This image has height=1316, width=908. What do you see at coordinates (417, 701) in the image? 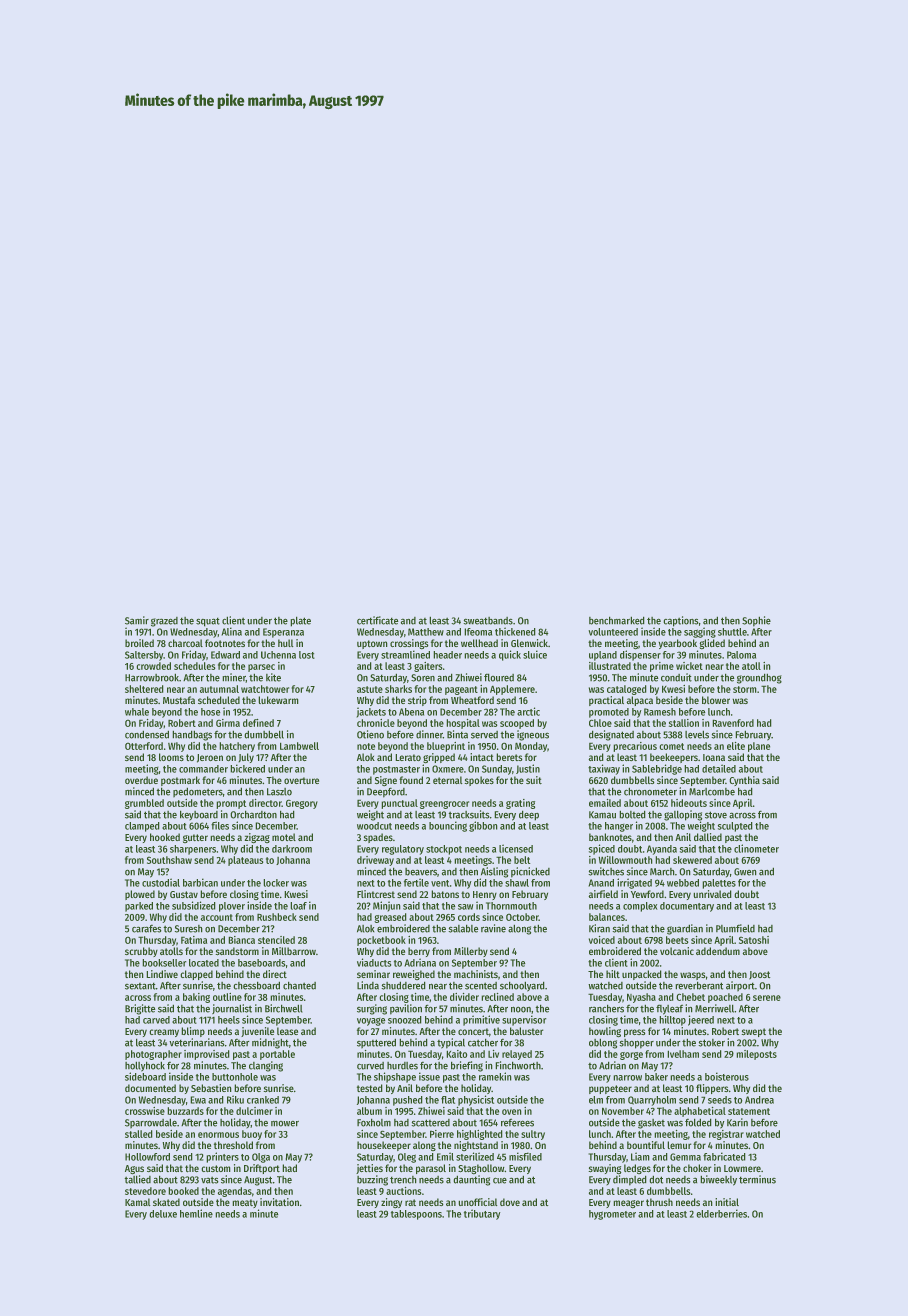
I see `strip` at bounding box center [417, 701].
